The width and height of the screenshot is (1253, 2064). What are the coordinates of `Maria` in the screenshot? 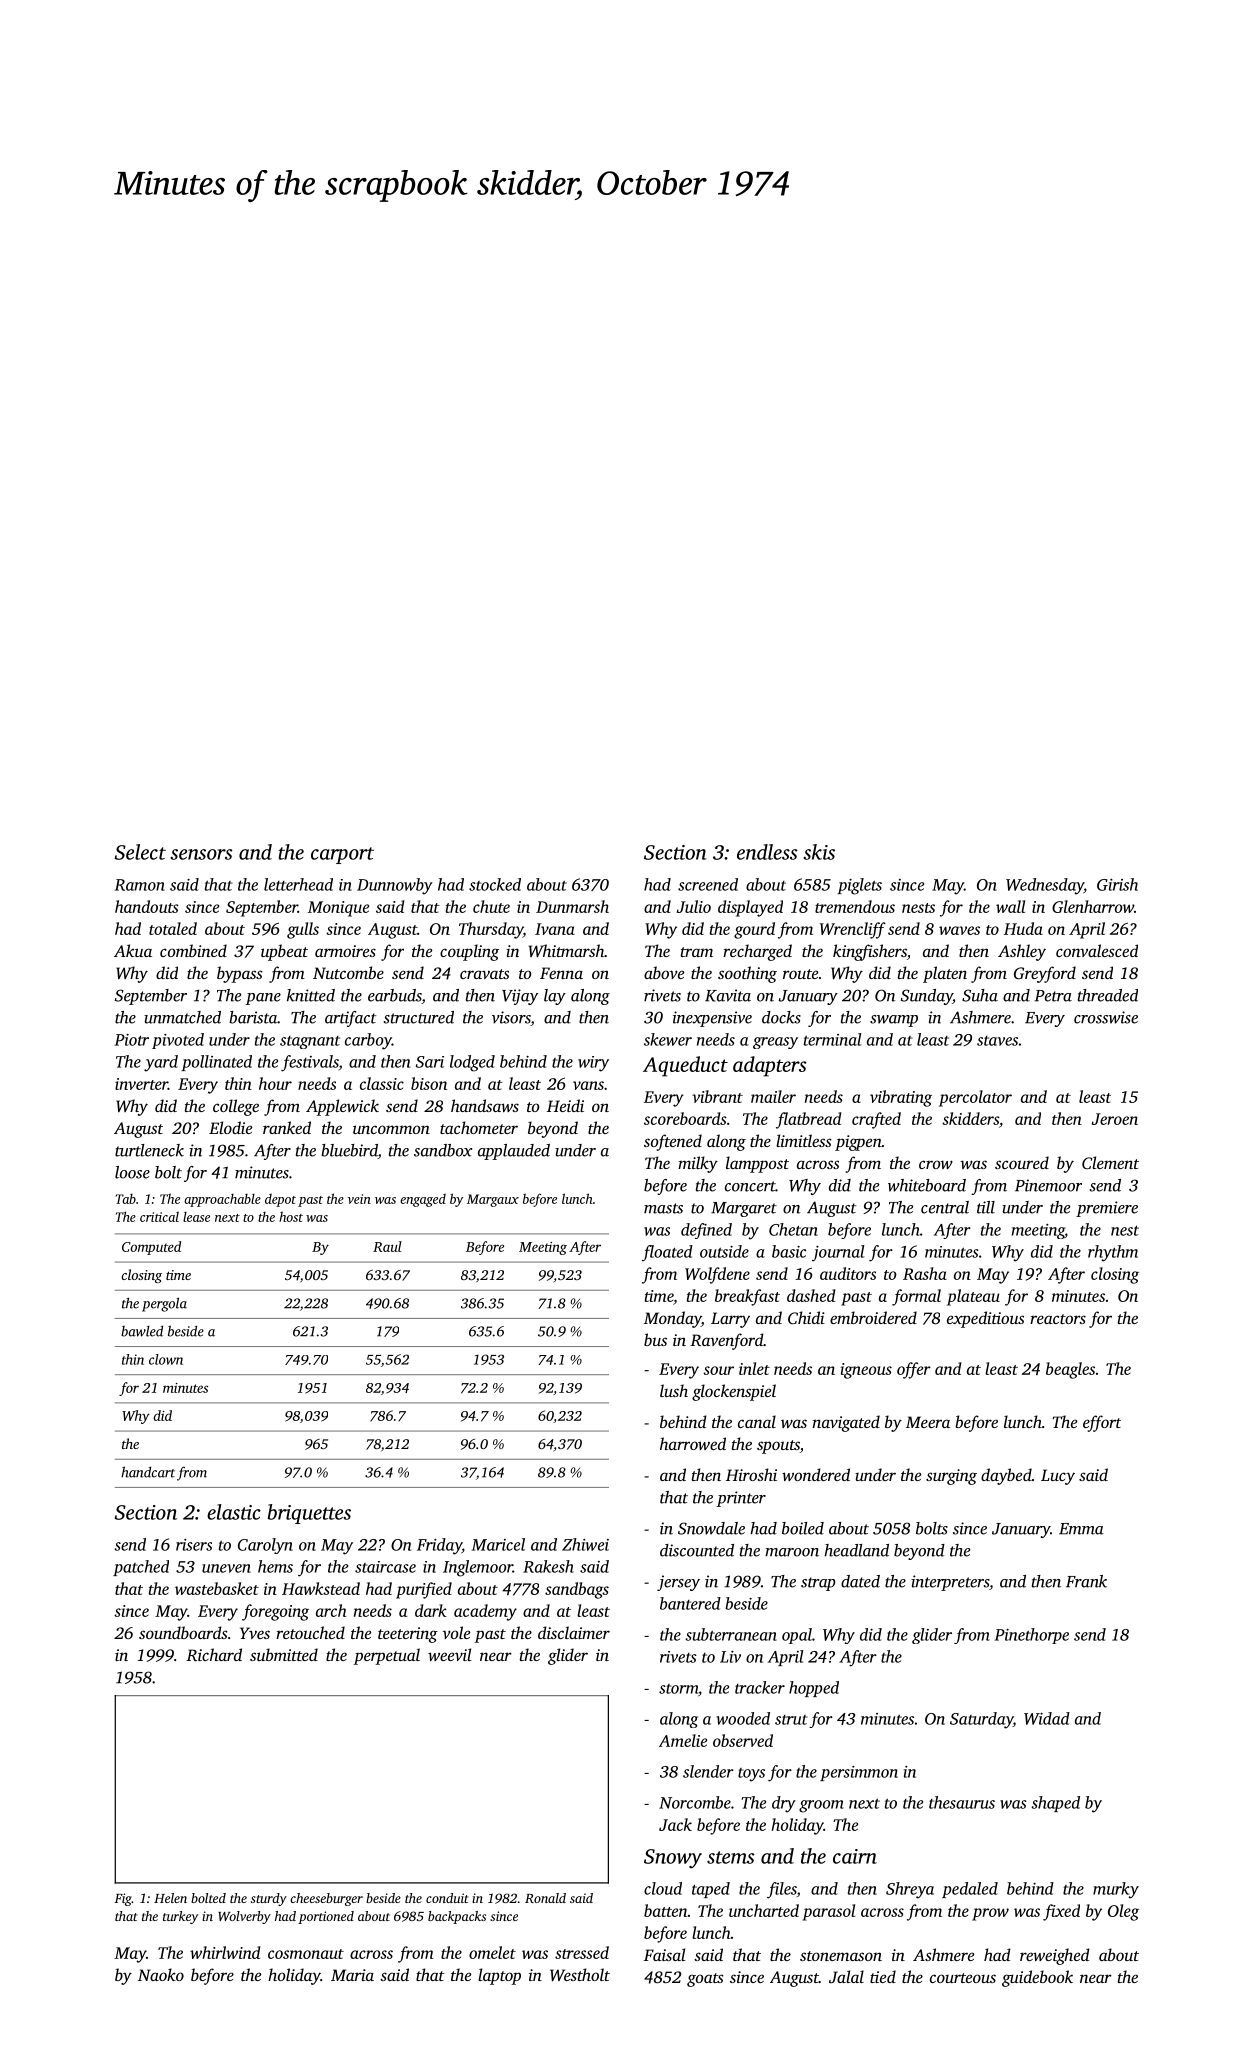 It's located at (352, 1975).
